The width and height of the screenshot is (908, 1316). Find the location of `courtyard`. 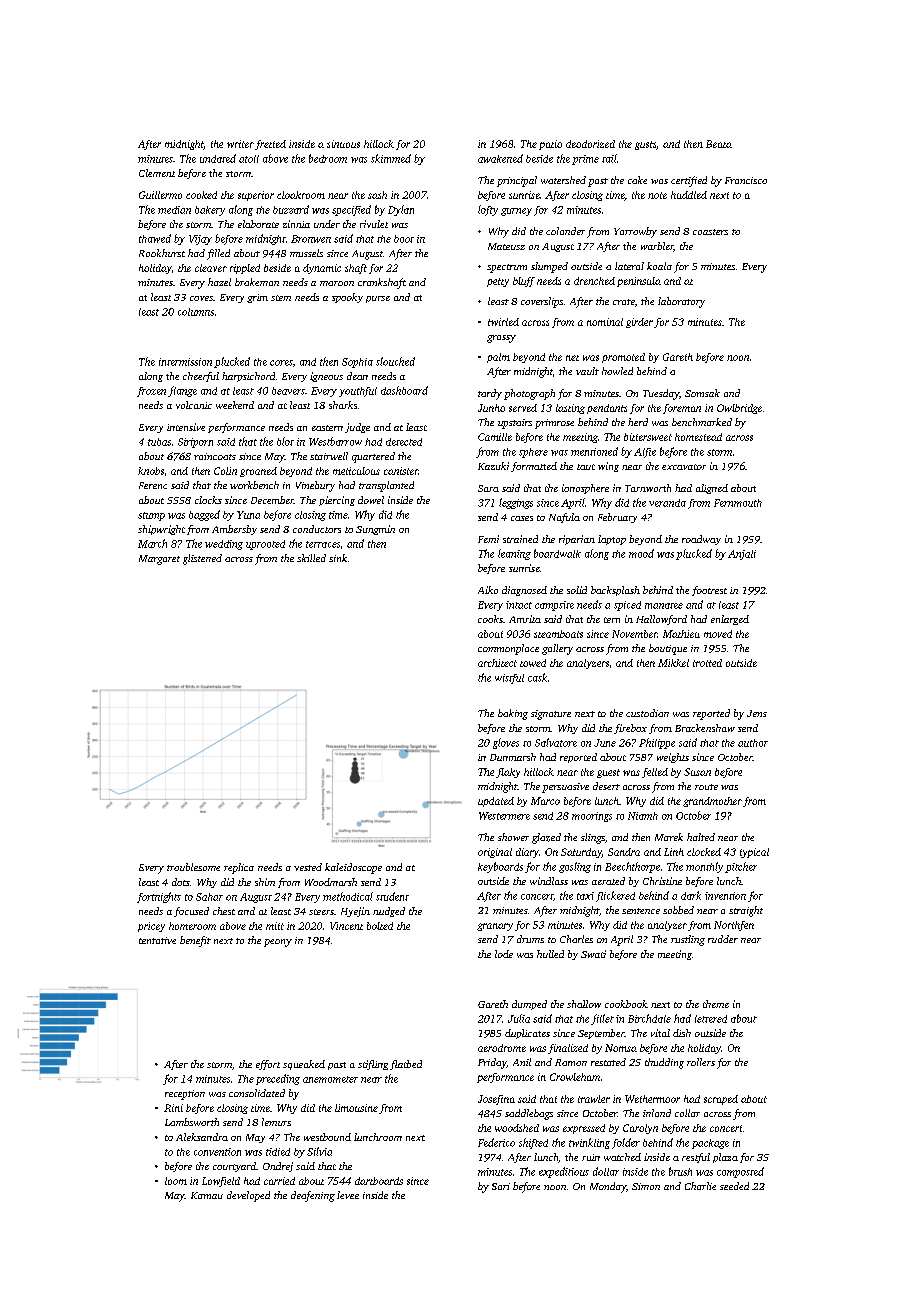

courtyard is located at coordinates (234, 1167).
